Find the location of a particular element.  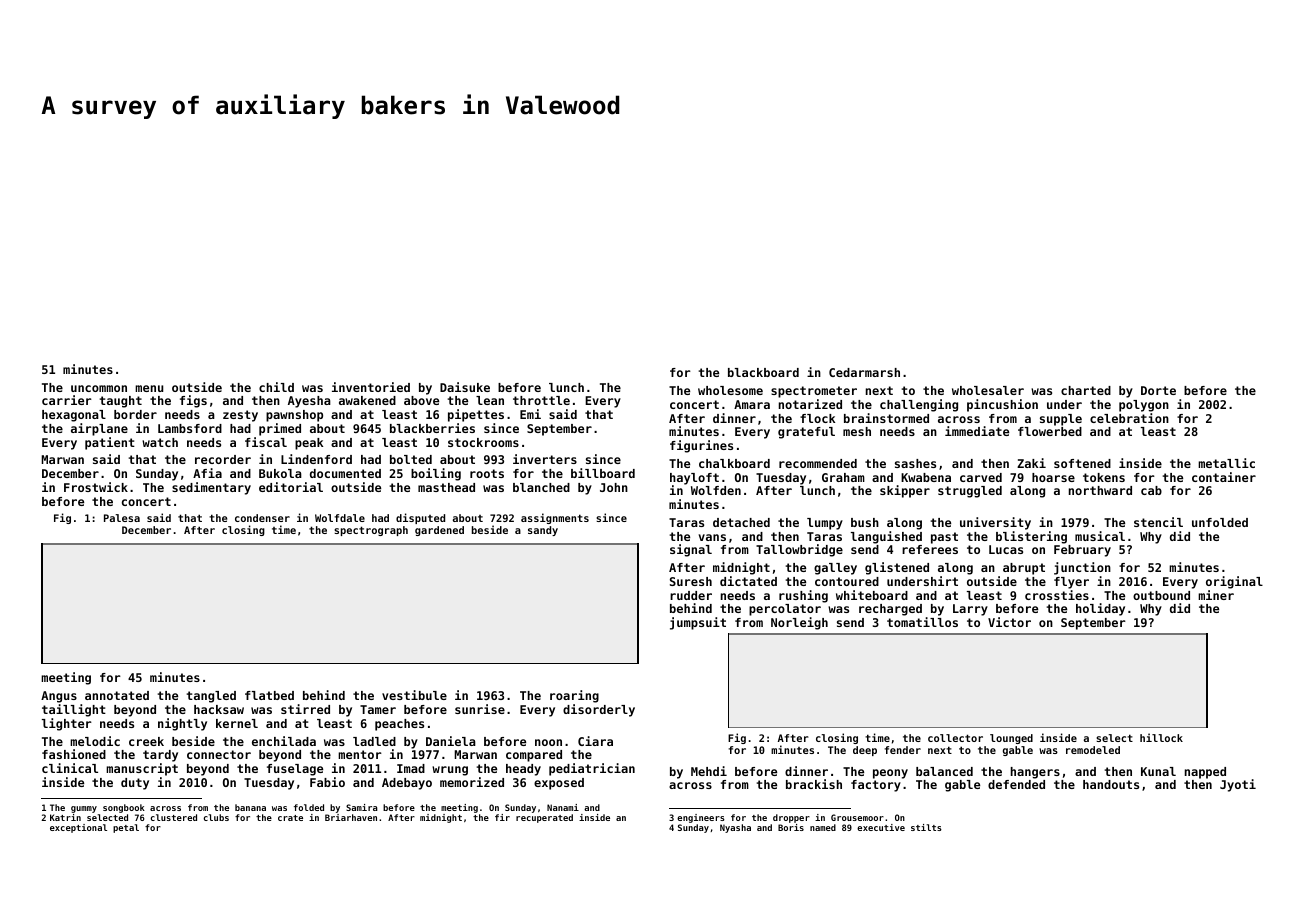

Norleigh is located at coordinates (799, 623).
